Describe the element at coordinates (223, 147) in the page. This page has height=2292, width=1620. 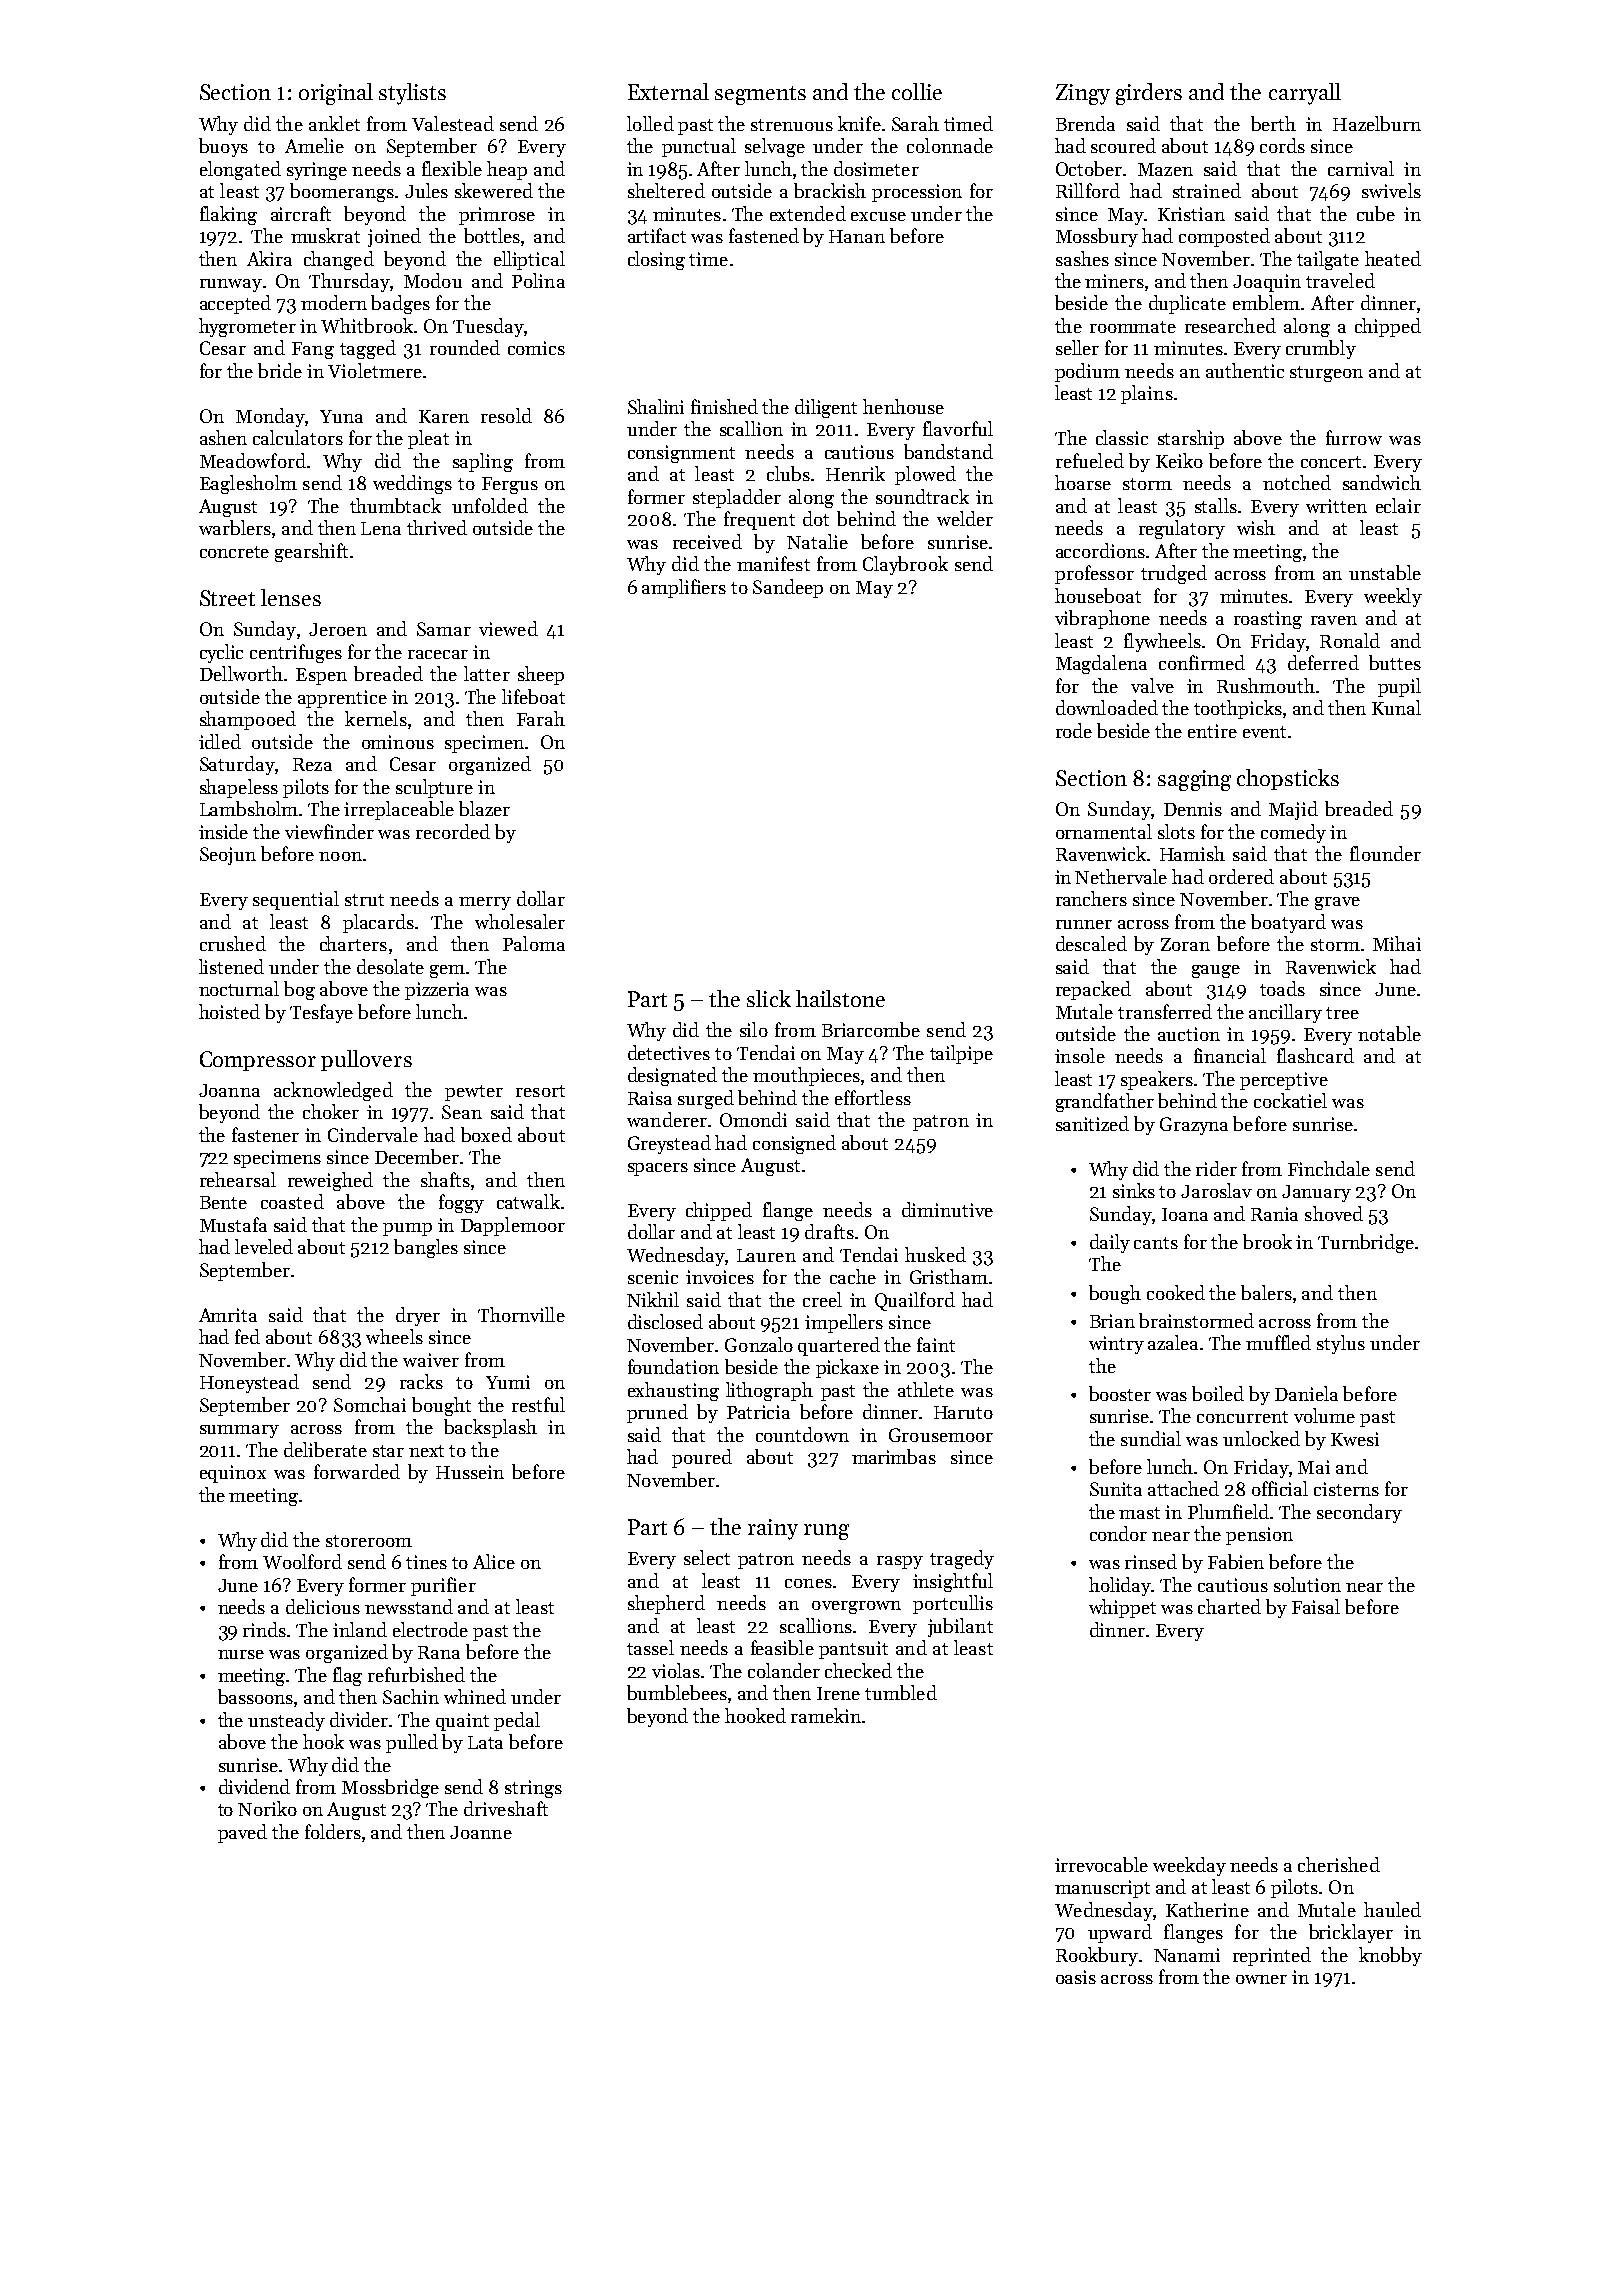
I see `buoys` at that location.
